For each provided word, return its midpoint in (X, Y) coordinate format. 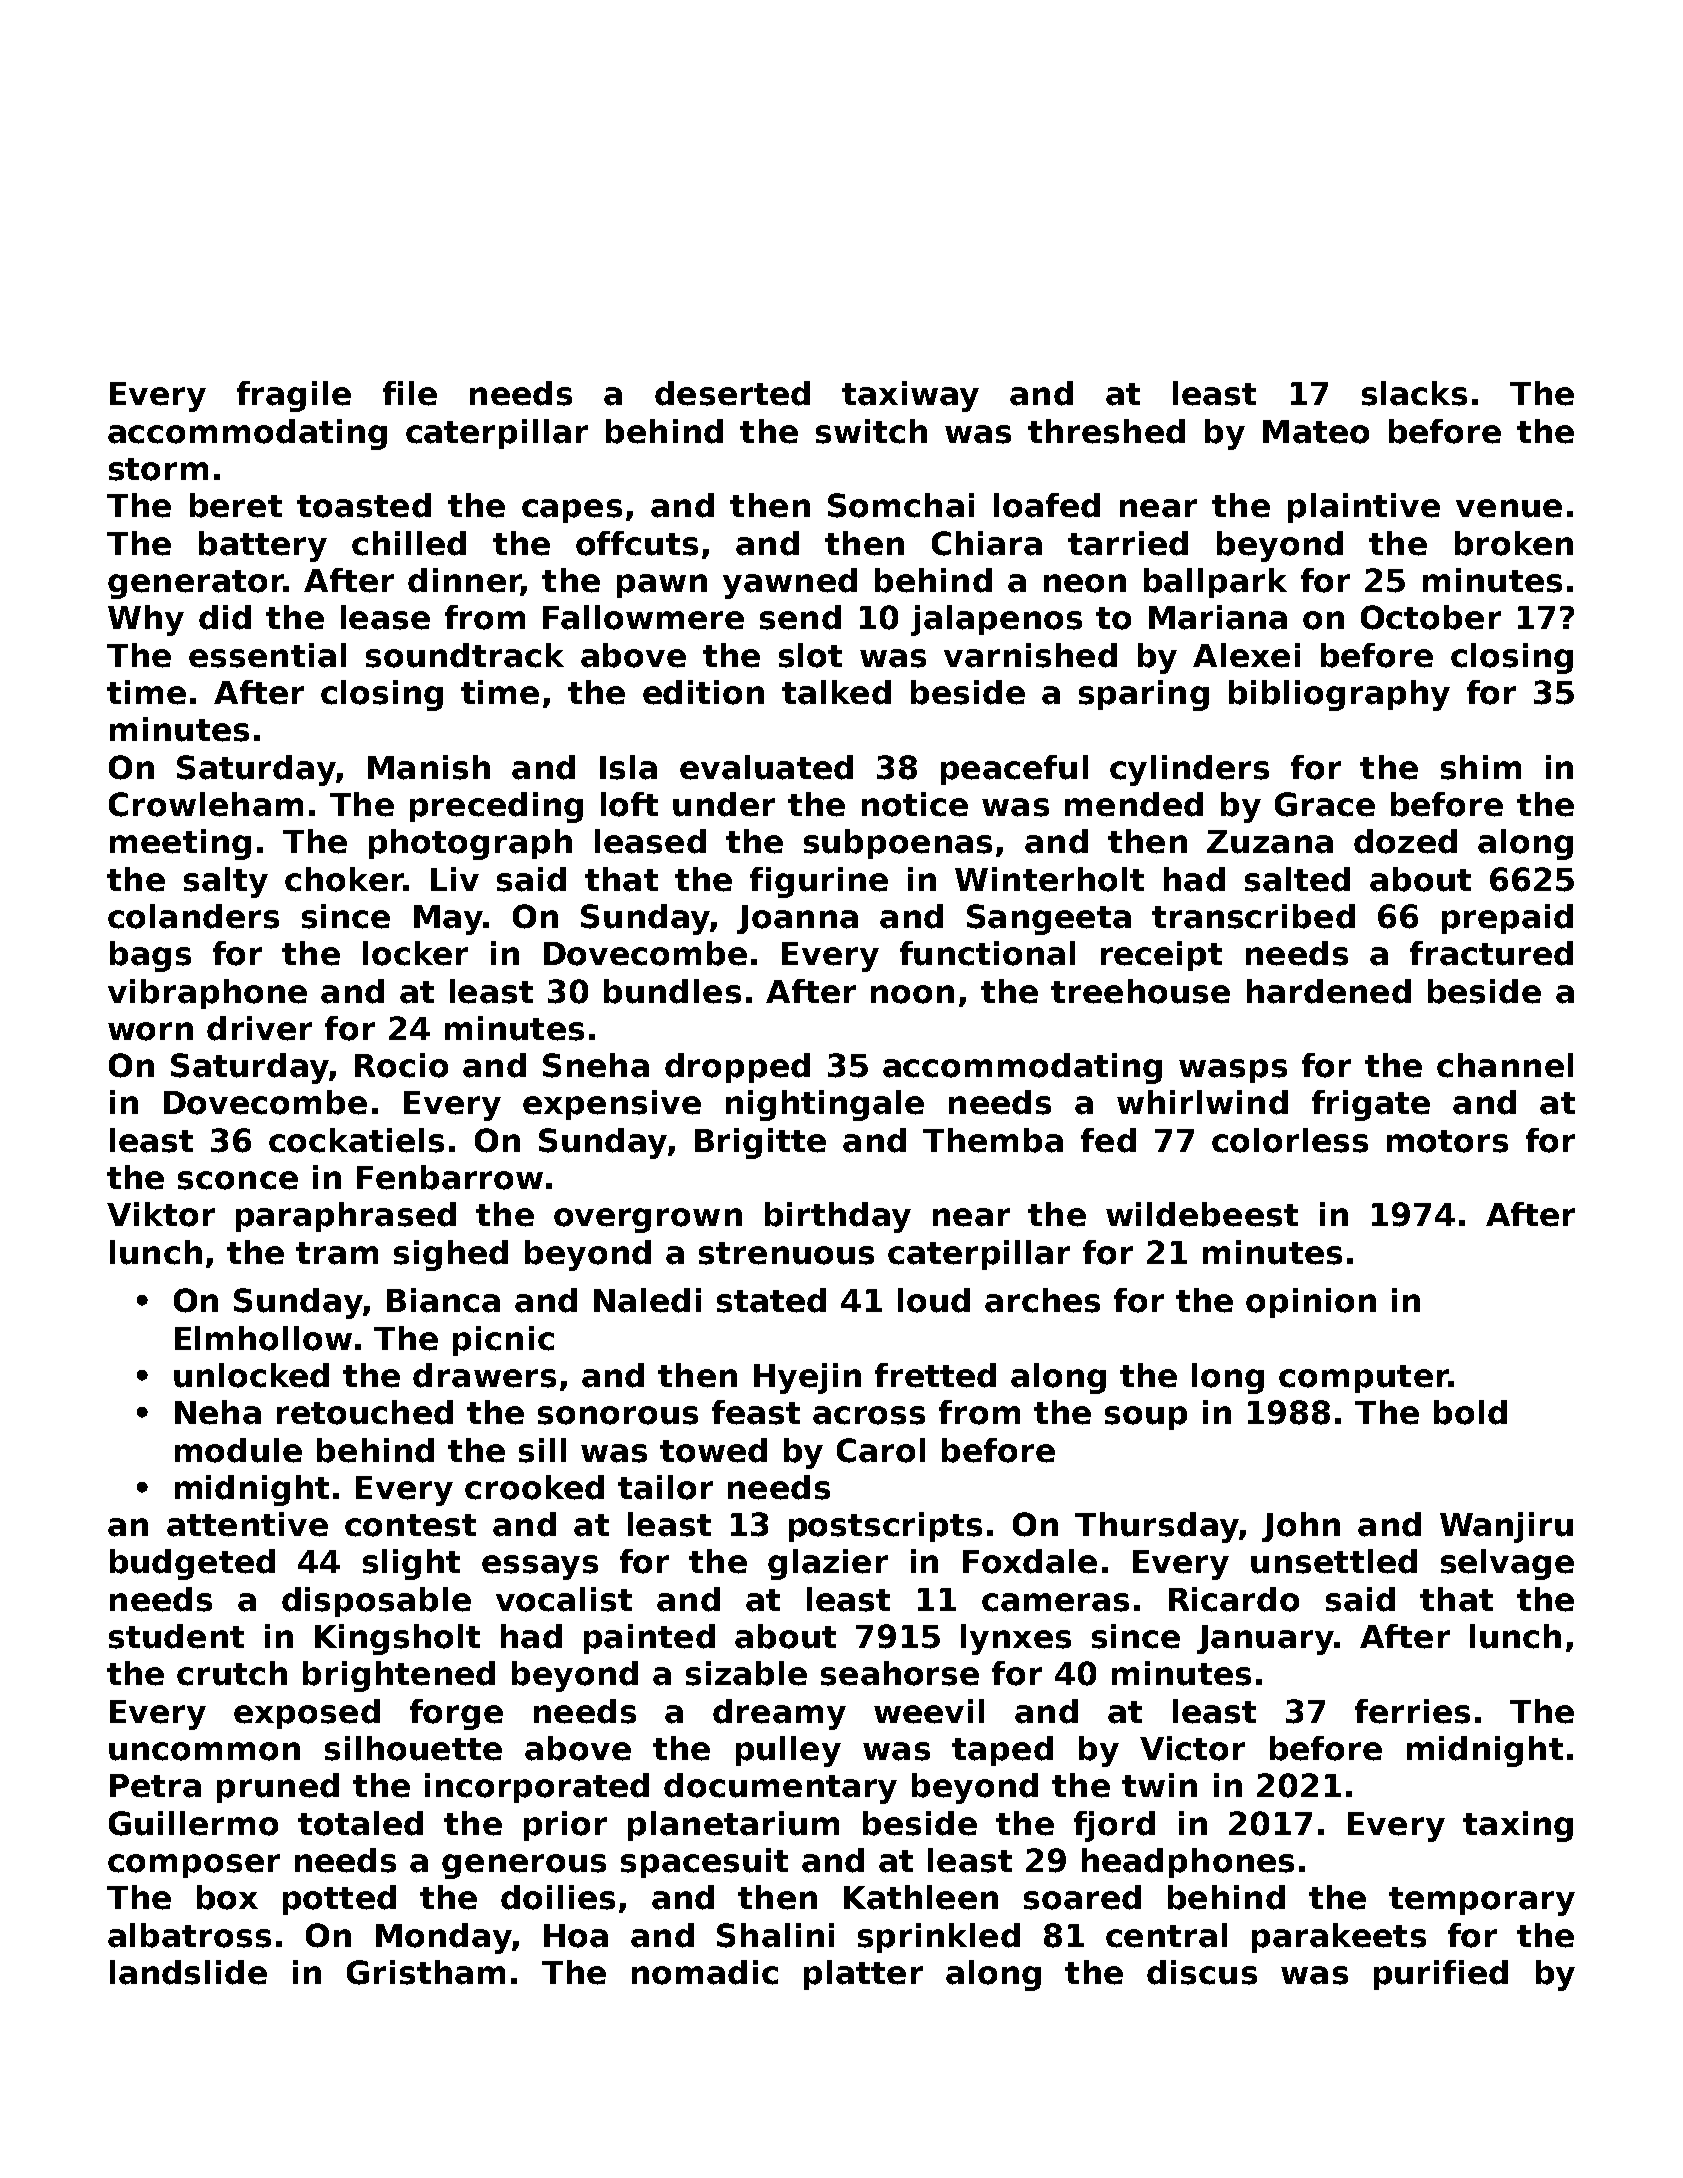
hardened (1329, 991)
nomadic (705, 1972)
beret (236, 505)
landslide (188, 1972)
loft (629, 804)
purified (1441, 1975)
